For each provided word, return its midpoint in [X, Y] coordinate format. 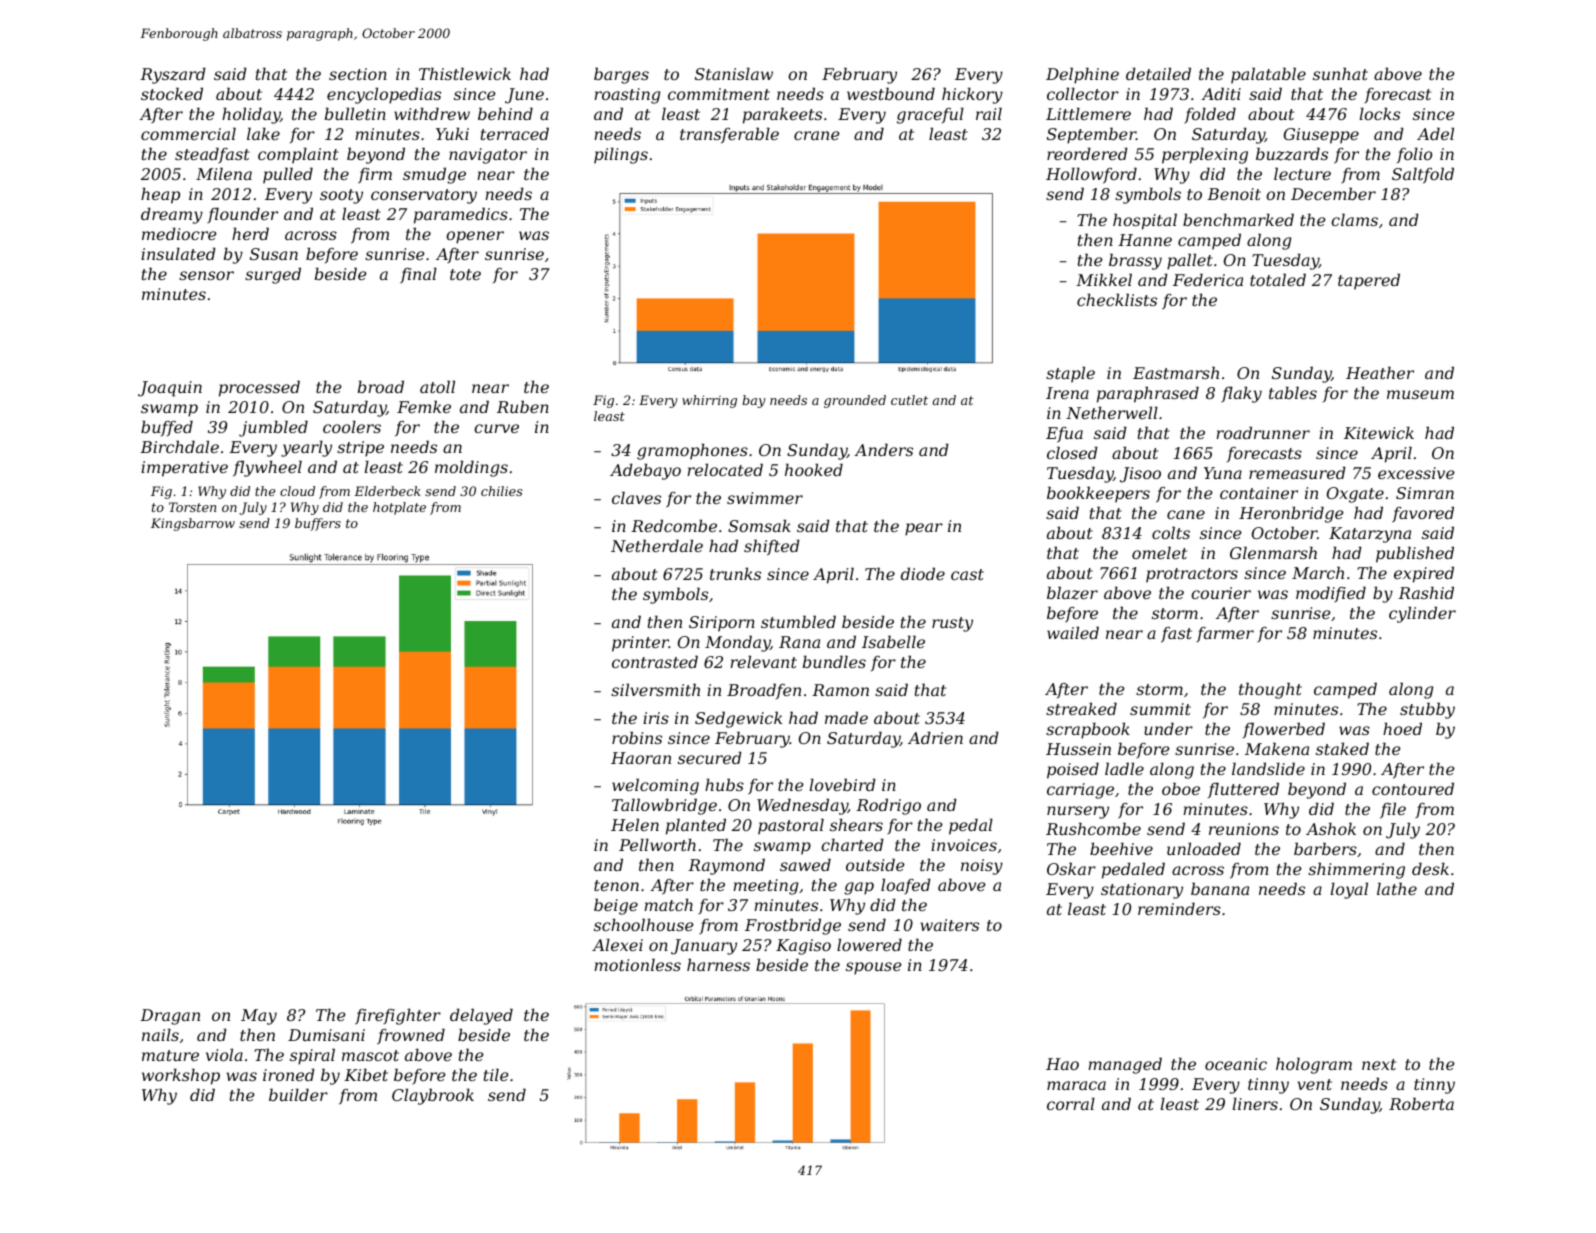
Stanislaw [734, 73]
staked [1342, 748]
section [358, 74]
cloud [297, 491]
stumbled [798, 621]
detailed [1158, 73]
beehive [1121, 848]
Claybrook [433, 1096]
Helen [635, 824]
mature [170, 1055]
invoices [964, 845]
